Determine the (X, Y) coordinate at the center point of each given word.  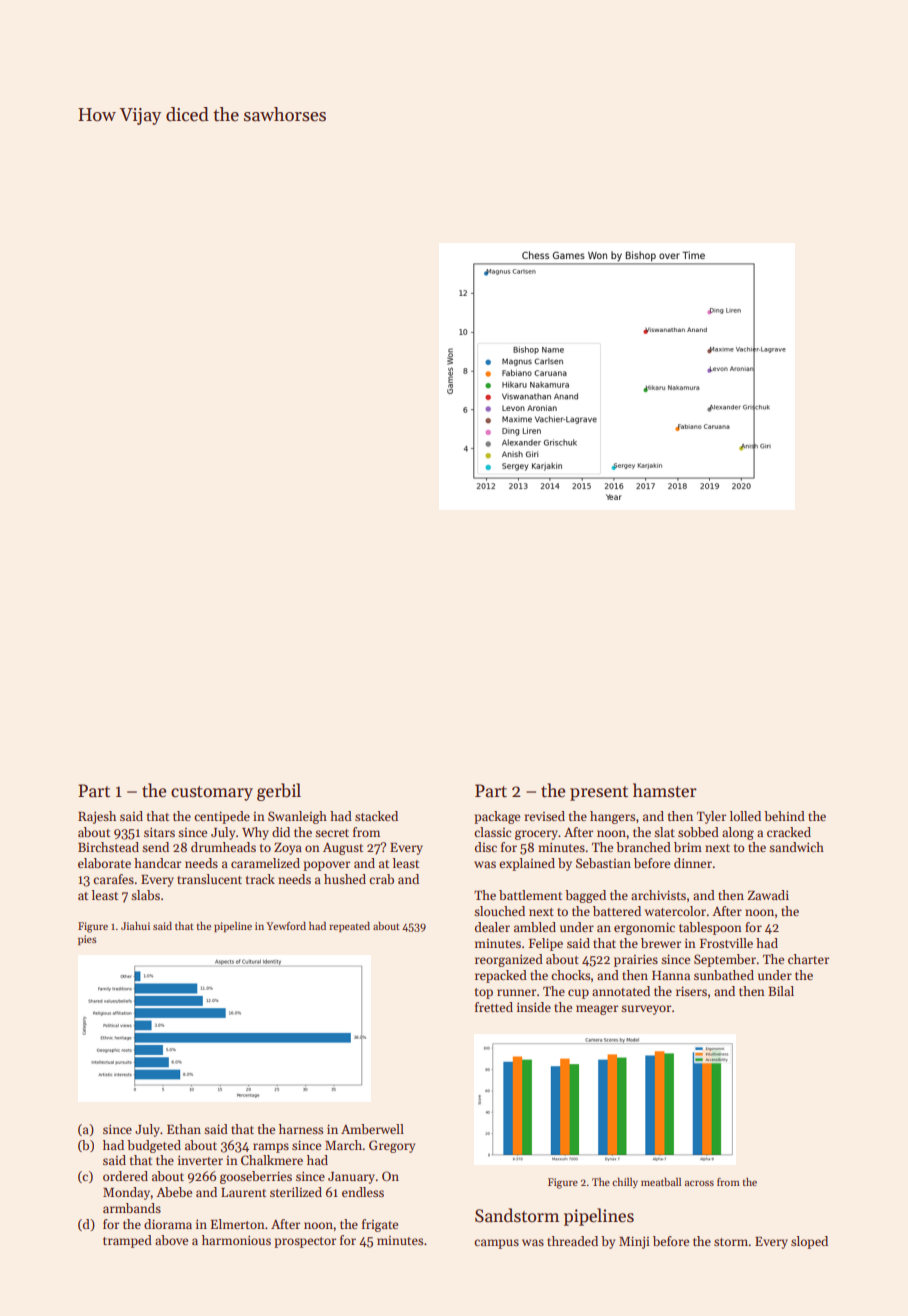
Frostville (726, 943)
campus (496, 1244)
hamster (665, 790)
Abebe (174, 1192)
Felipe (546, 944)
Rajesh (97, 817)
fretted (494, 1007)
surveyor (646, 1010)
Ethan (184, 1129)
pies (87, 940)
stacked (376, 816)
